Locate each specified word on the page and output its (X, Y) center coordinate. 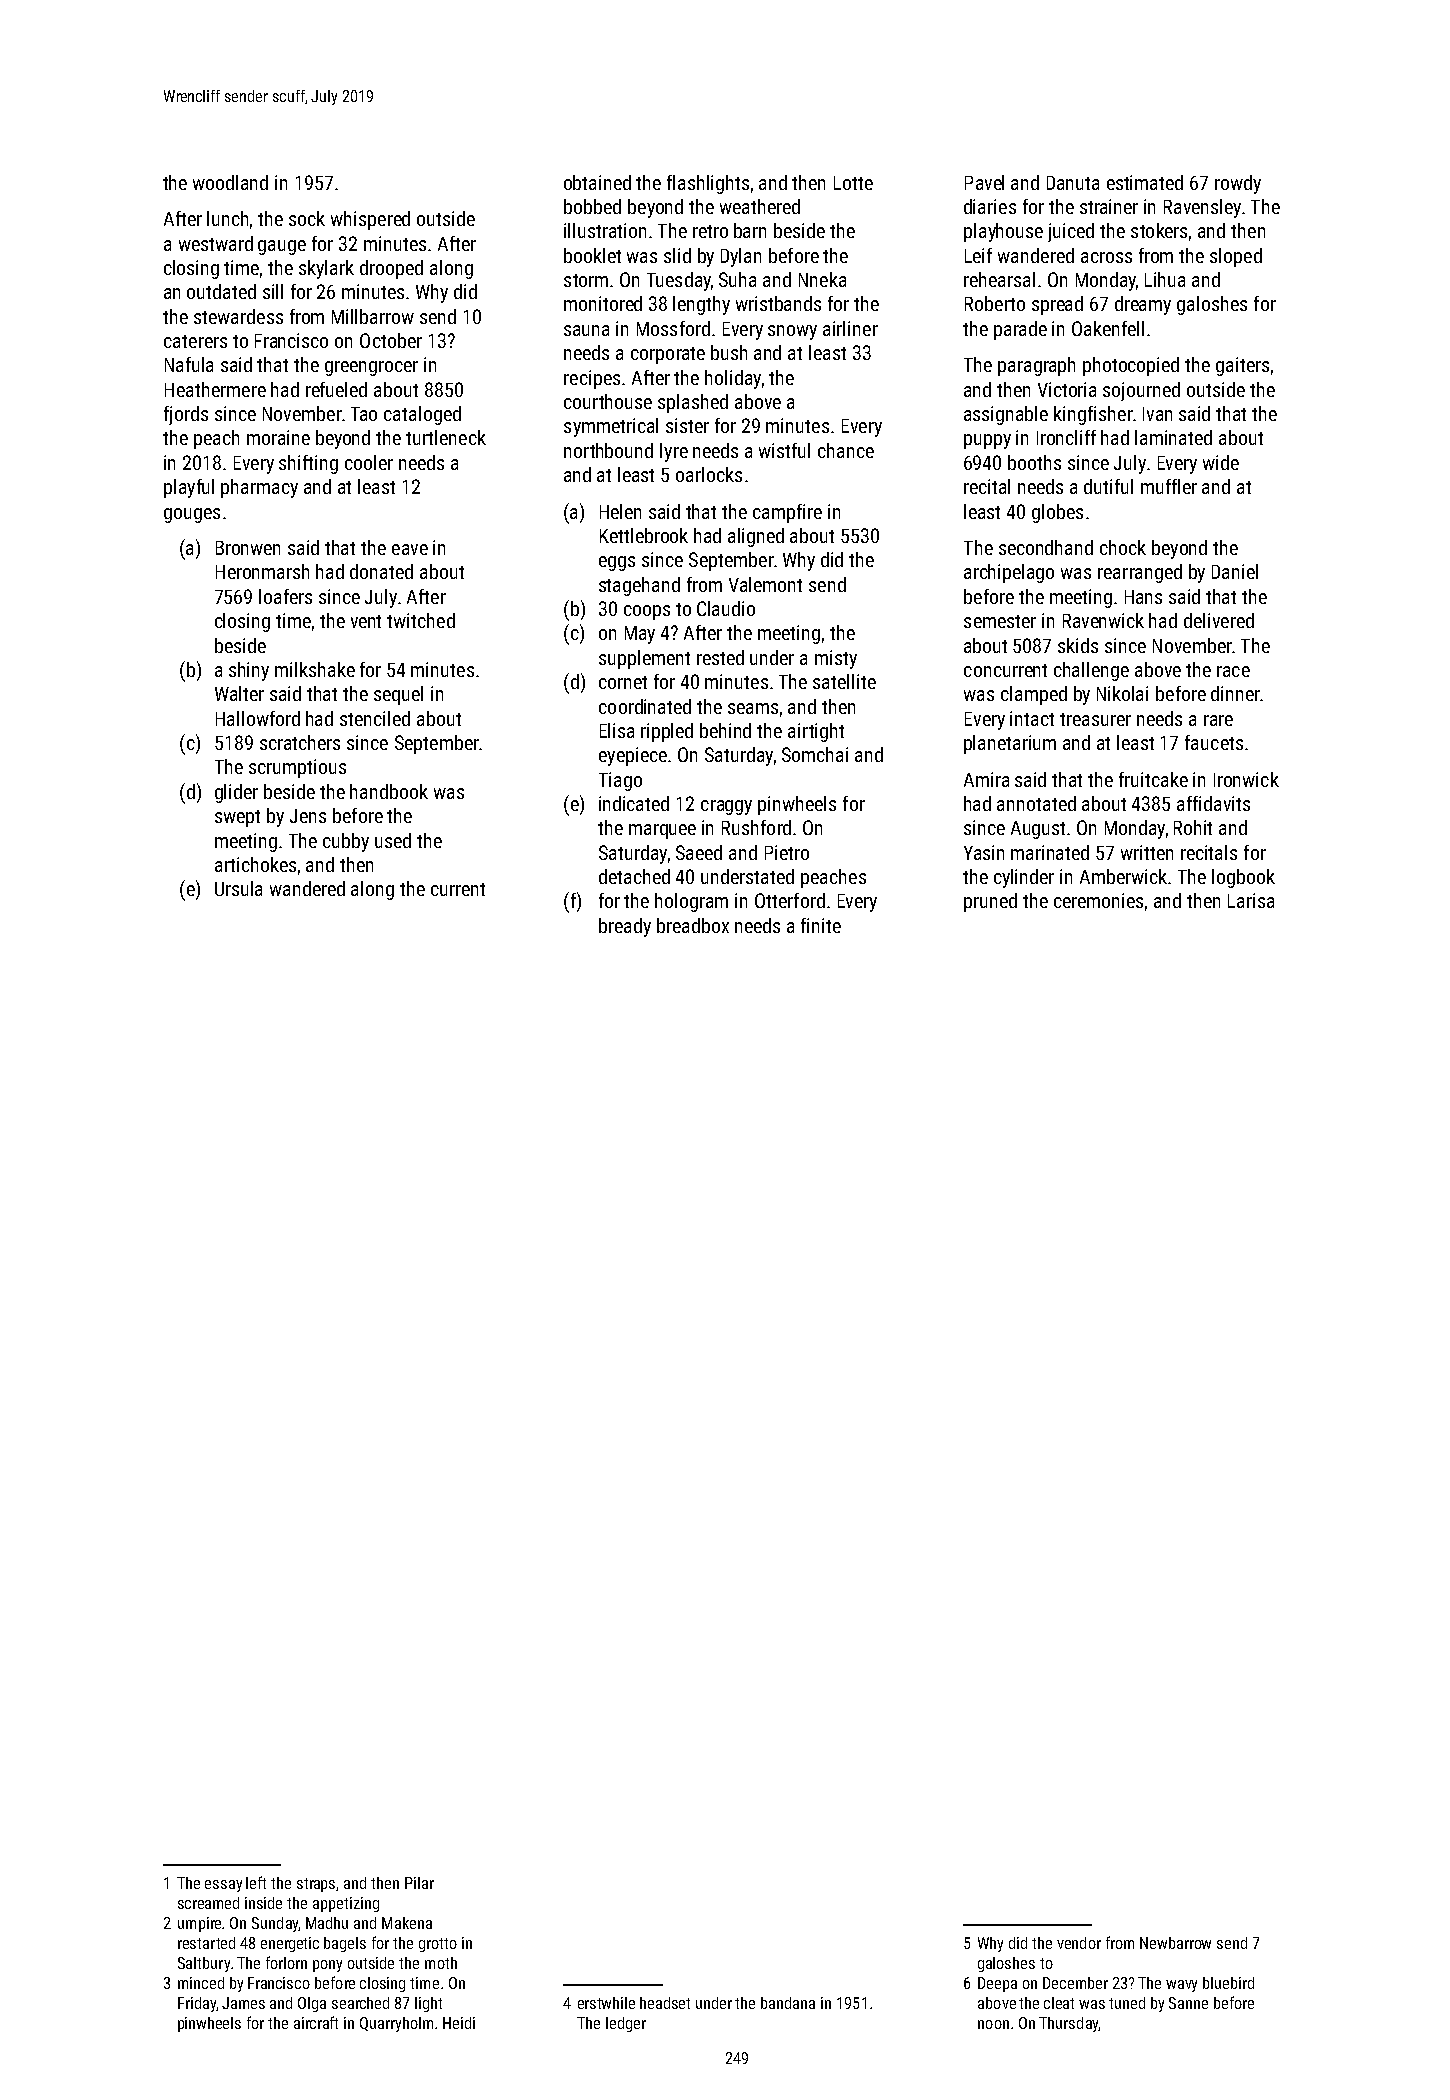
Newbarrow (1175, 1943)
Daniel (1235, 571)
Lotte (853, 183)
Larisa (1251, 900)
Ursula (238, 888)
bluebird (1228, 1983)
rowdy (1238, 184)
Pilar (419, 1883)
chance (846, 450)
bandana (788, 2003)
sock (307, 218)
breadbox (693, 925)
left (256, 1882)
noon (993, 2024)
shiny (249, 671)
